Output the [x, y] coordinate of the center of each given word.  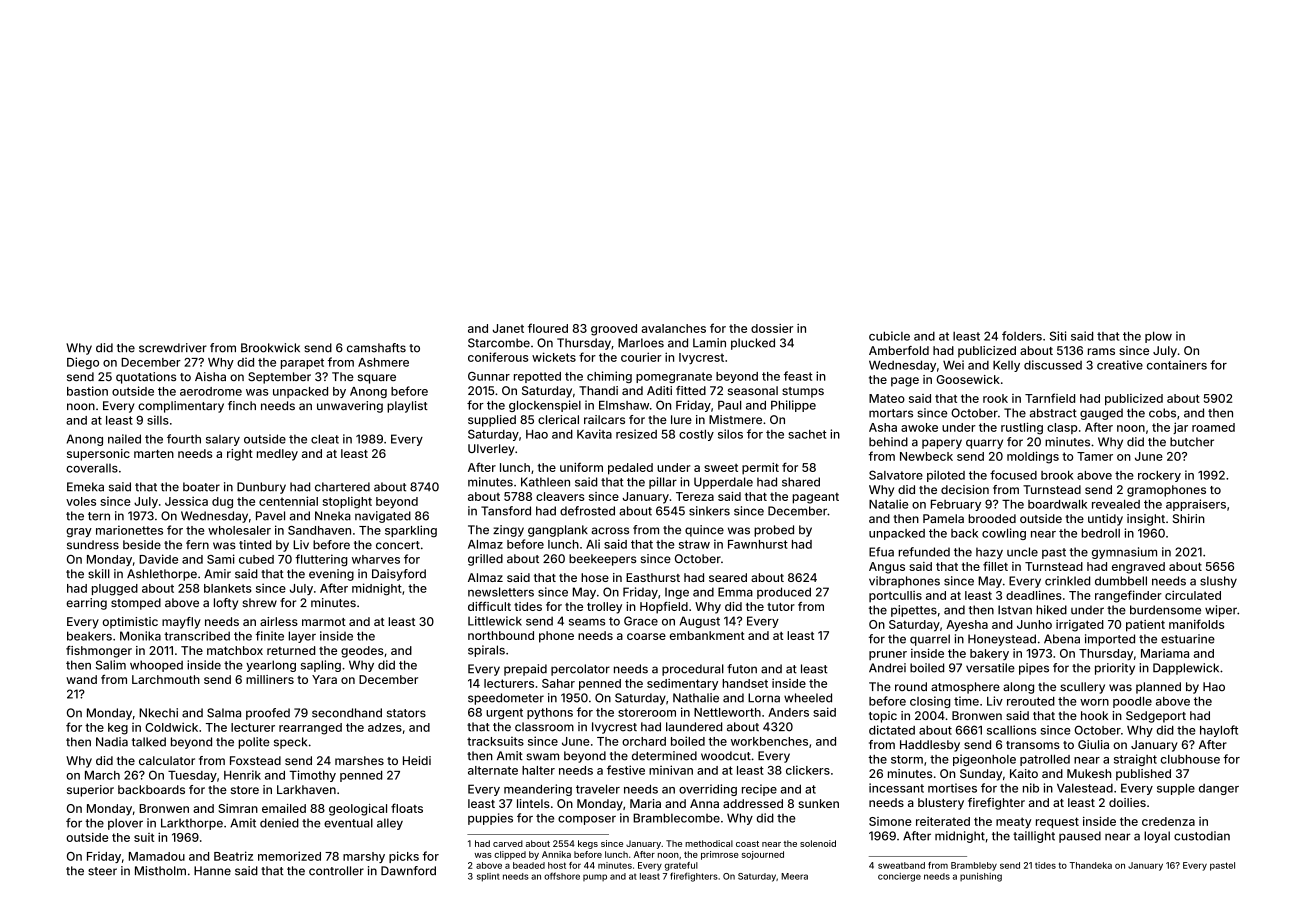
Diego [83, 363]
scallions [1011, 730]
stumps [803, 392]
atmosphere [965, 688]
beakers [89, 636]
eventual [348, 823]
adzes [385, 727]
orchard [644, 741]
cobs [1162, 413]
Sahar [558, 683]
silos [730, 434]
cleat [325, 439]
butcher [1192, 442]
